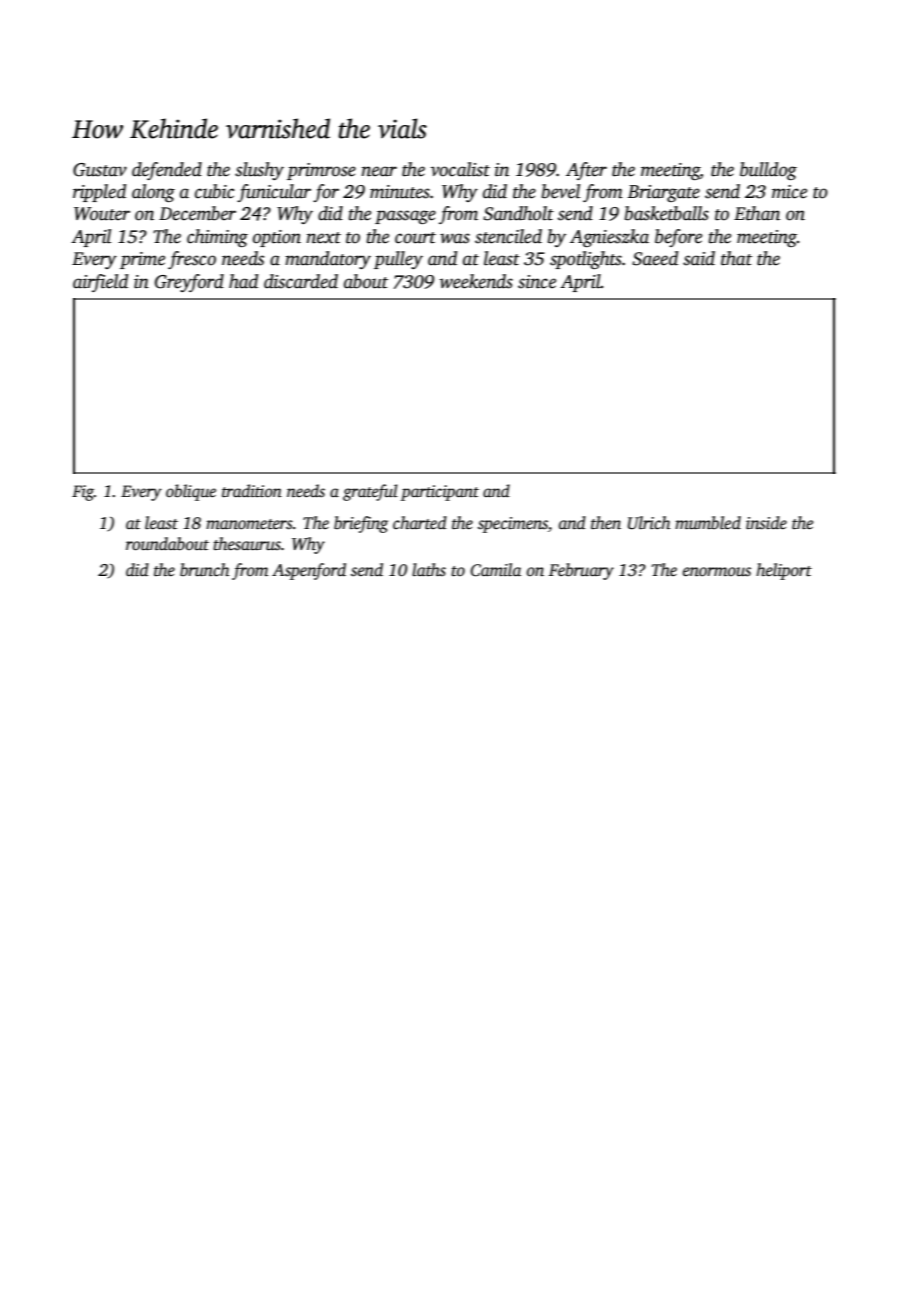 Image resolution: width=908 pixels, height=1316 pixels. What do you see at coordinates (100, 170) in the screenshot?
I see `Gustav` at bounding box center [100, 170].
